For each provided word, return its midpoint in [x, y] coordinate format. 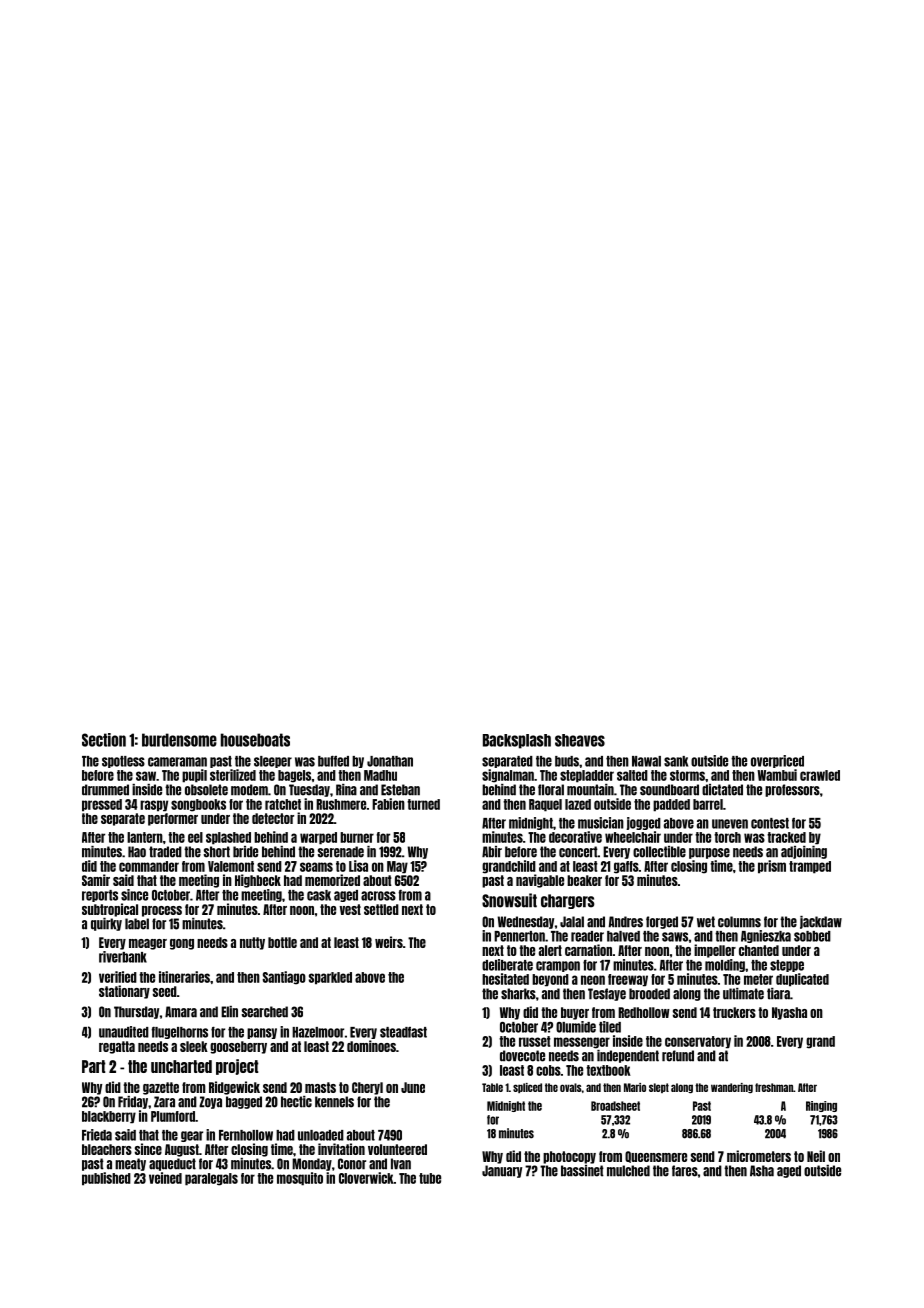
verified [118, 977]
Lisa [358, 866]
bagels [294, 776]
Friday [133, 1102]
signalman [508, 776]
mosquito [300, 1179]
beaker [584, 880]
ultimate [743, 994]
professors [792, 790]
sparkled [330, 978]
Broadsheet [615, 1106]
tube [430, 1178]
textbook [608, 1070]
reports [100, 896]
